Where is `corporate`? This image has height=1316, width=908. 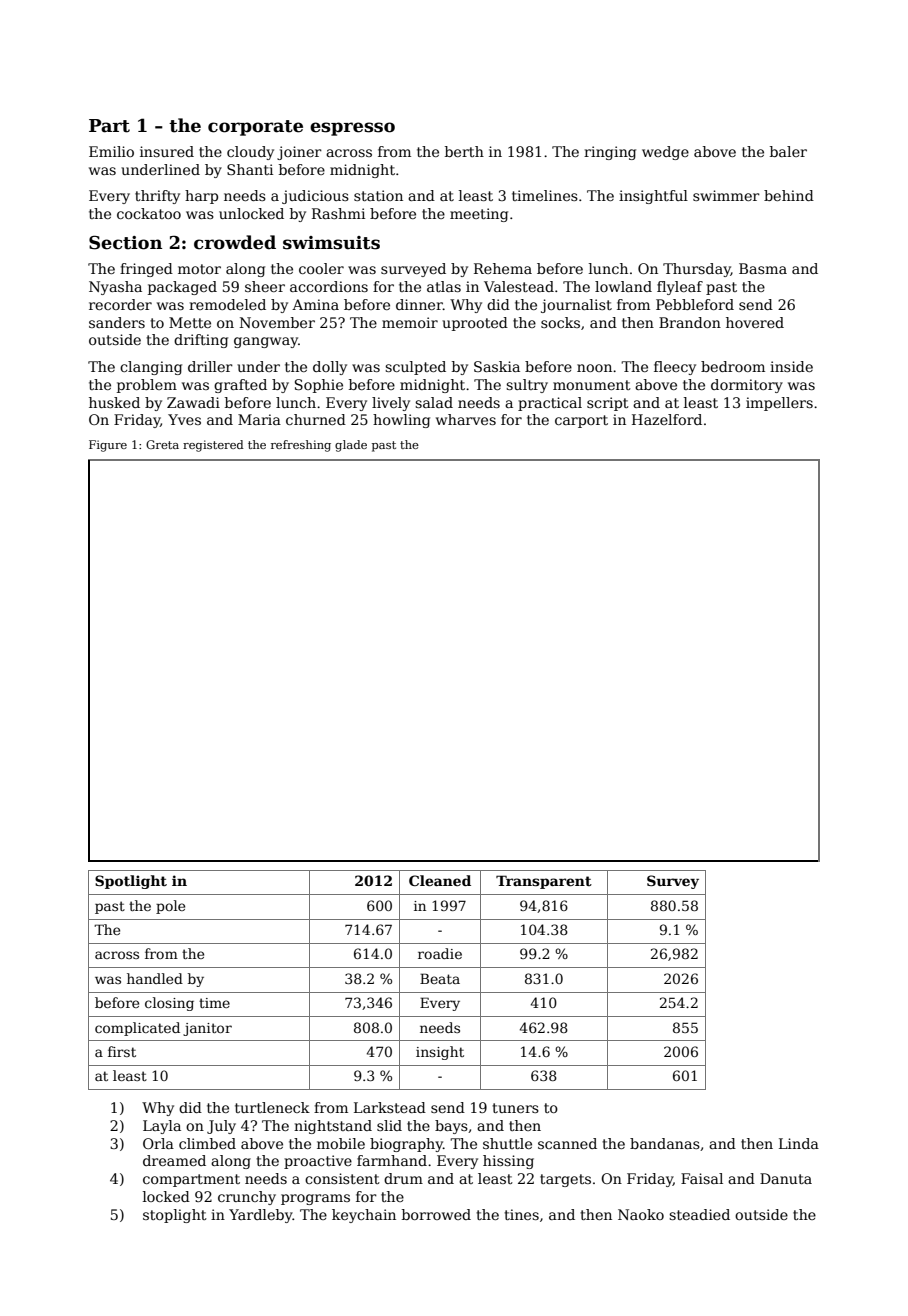
corporate is located at coordinates (255, 128).
